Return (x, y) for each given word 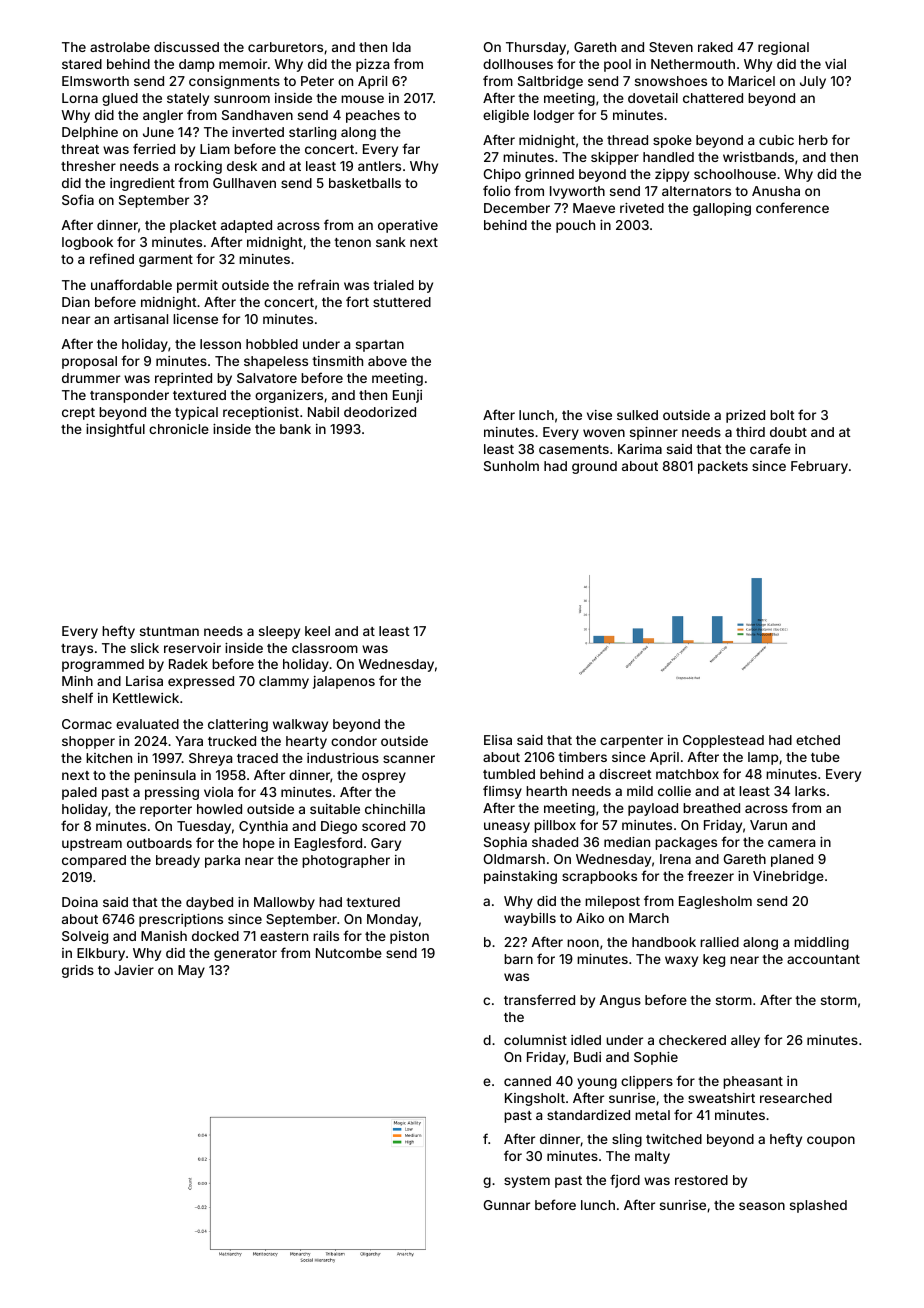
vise (599, 415)
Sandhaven (257, 115)
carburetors (285, 47)
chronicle (179, 429)
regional (783, 48)
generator (245, 955)
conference (792, 207)
